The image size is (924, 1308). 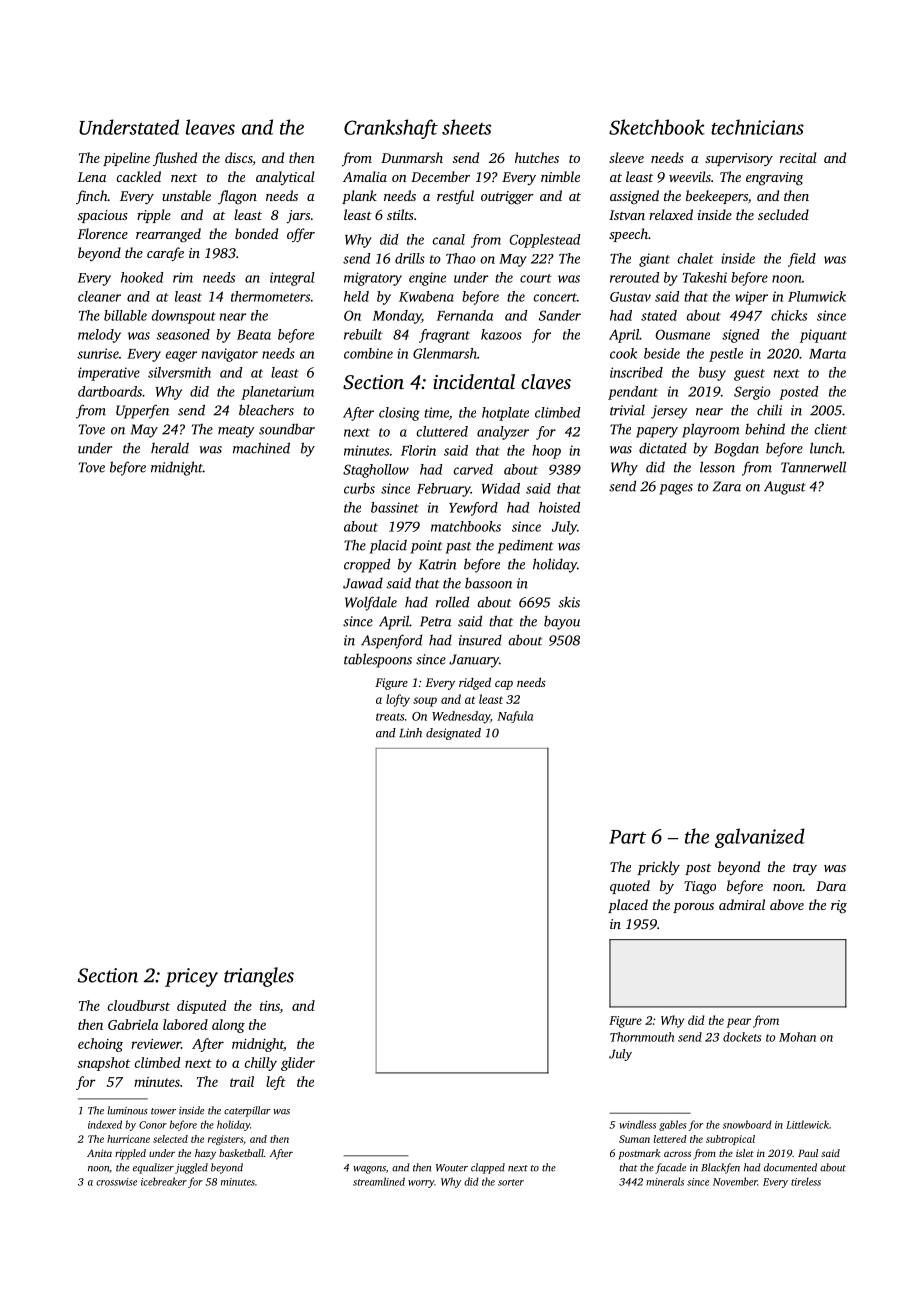 What do you see at coordinates (642, 1037) in the document?
I see `Thornmouth` at bounding box center [642, 1037].
